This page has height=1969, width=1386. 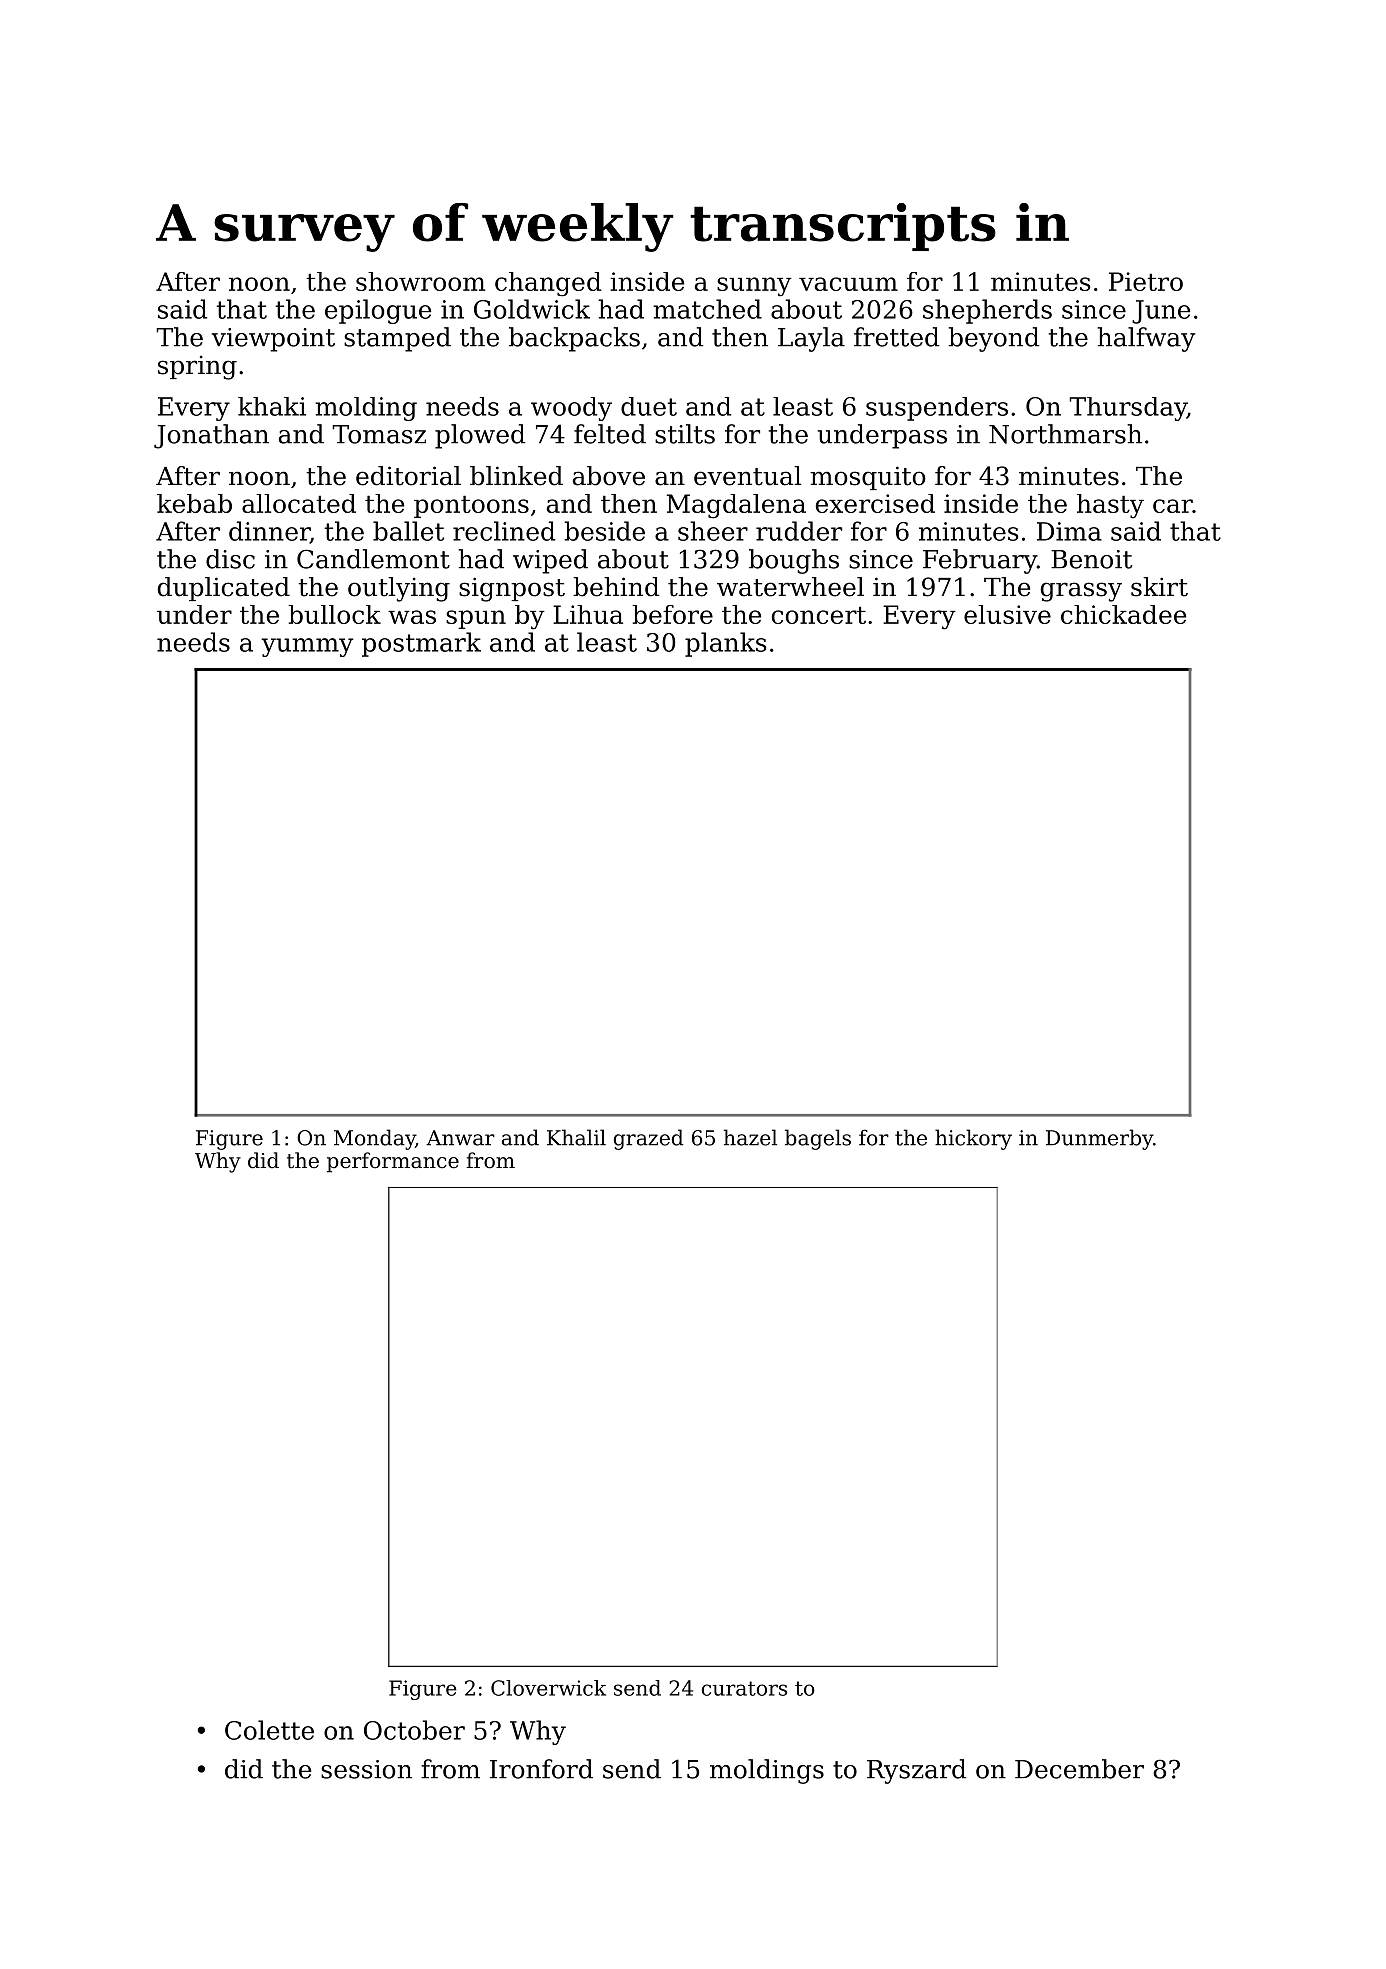 I want to click on chickadee, so click(x=1123, y=614).
